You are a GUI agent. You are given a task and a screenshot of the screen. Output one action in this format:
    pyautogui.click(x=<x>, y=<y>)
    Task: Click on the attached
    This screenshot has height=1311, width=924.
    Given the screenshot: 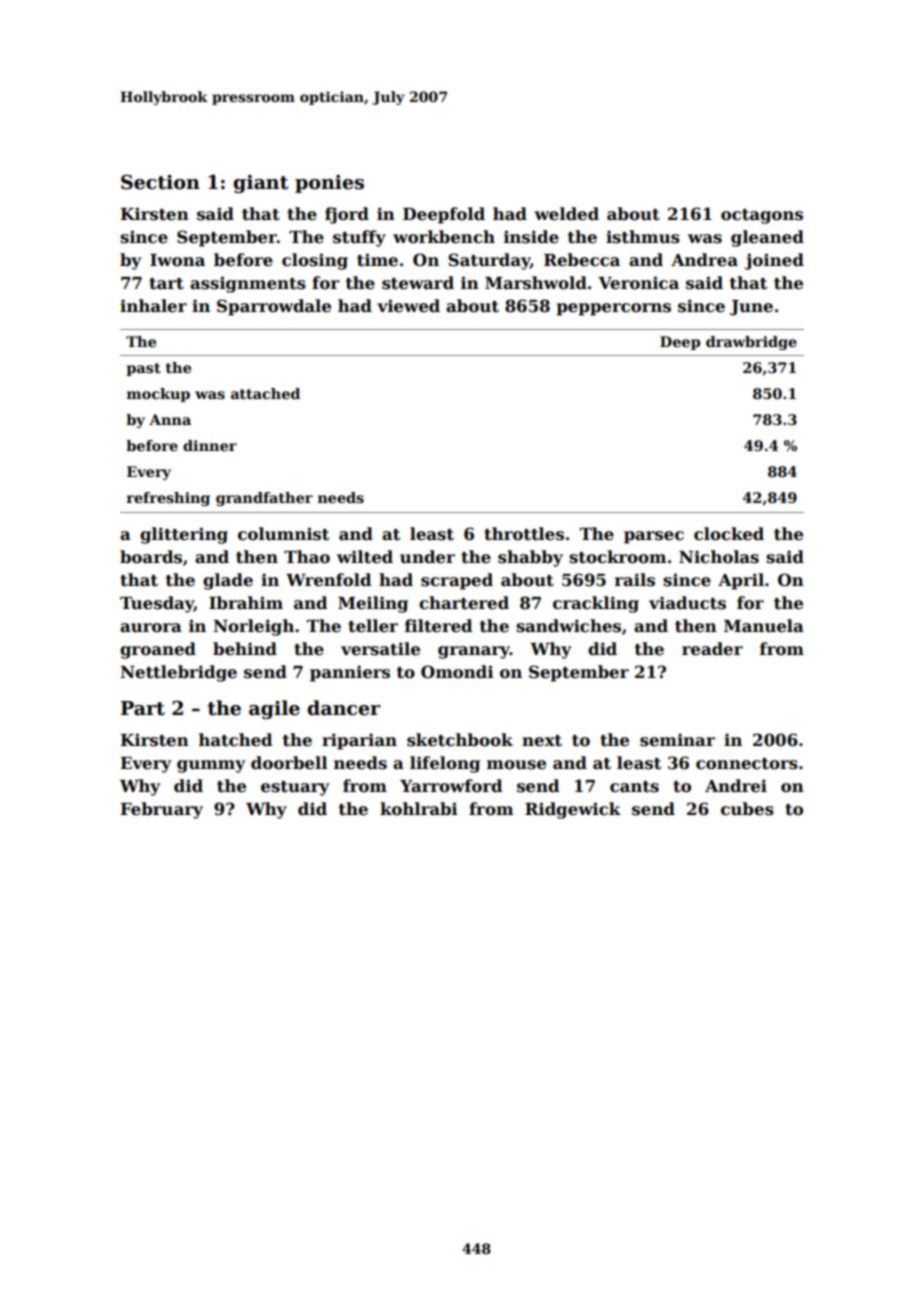 What is the action you would take?
    pyautogui.click(x=265, y=393)
